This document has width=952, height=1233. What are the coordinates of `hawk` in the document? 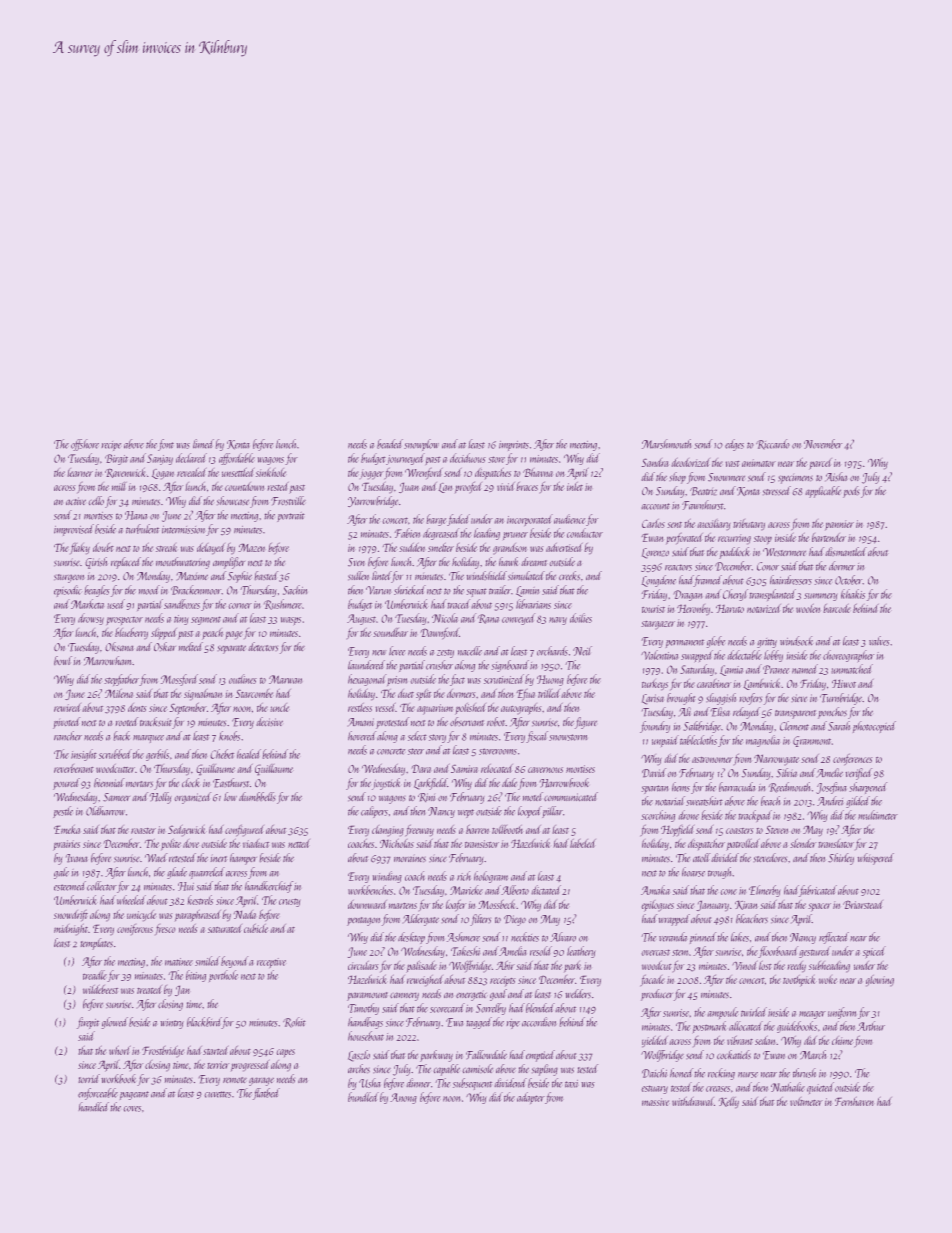 It's located at (508, 561).
